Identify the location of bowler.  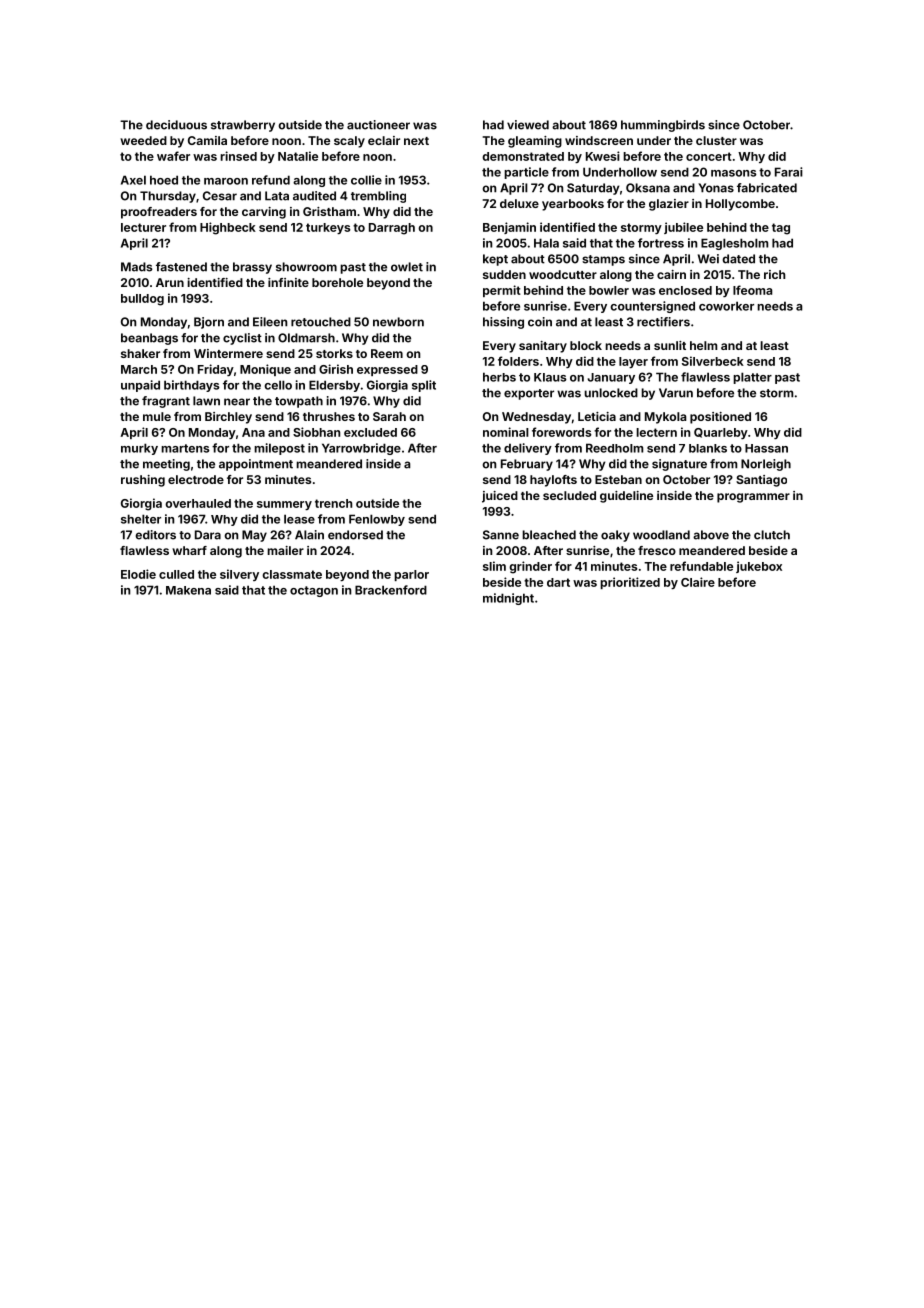
(609, 290).
